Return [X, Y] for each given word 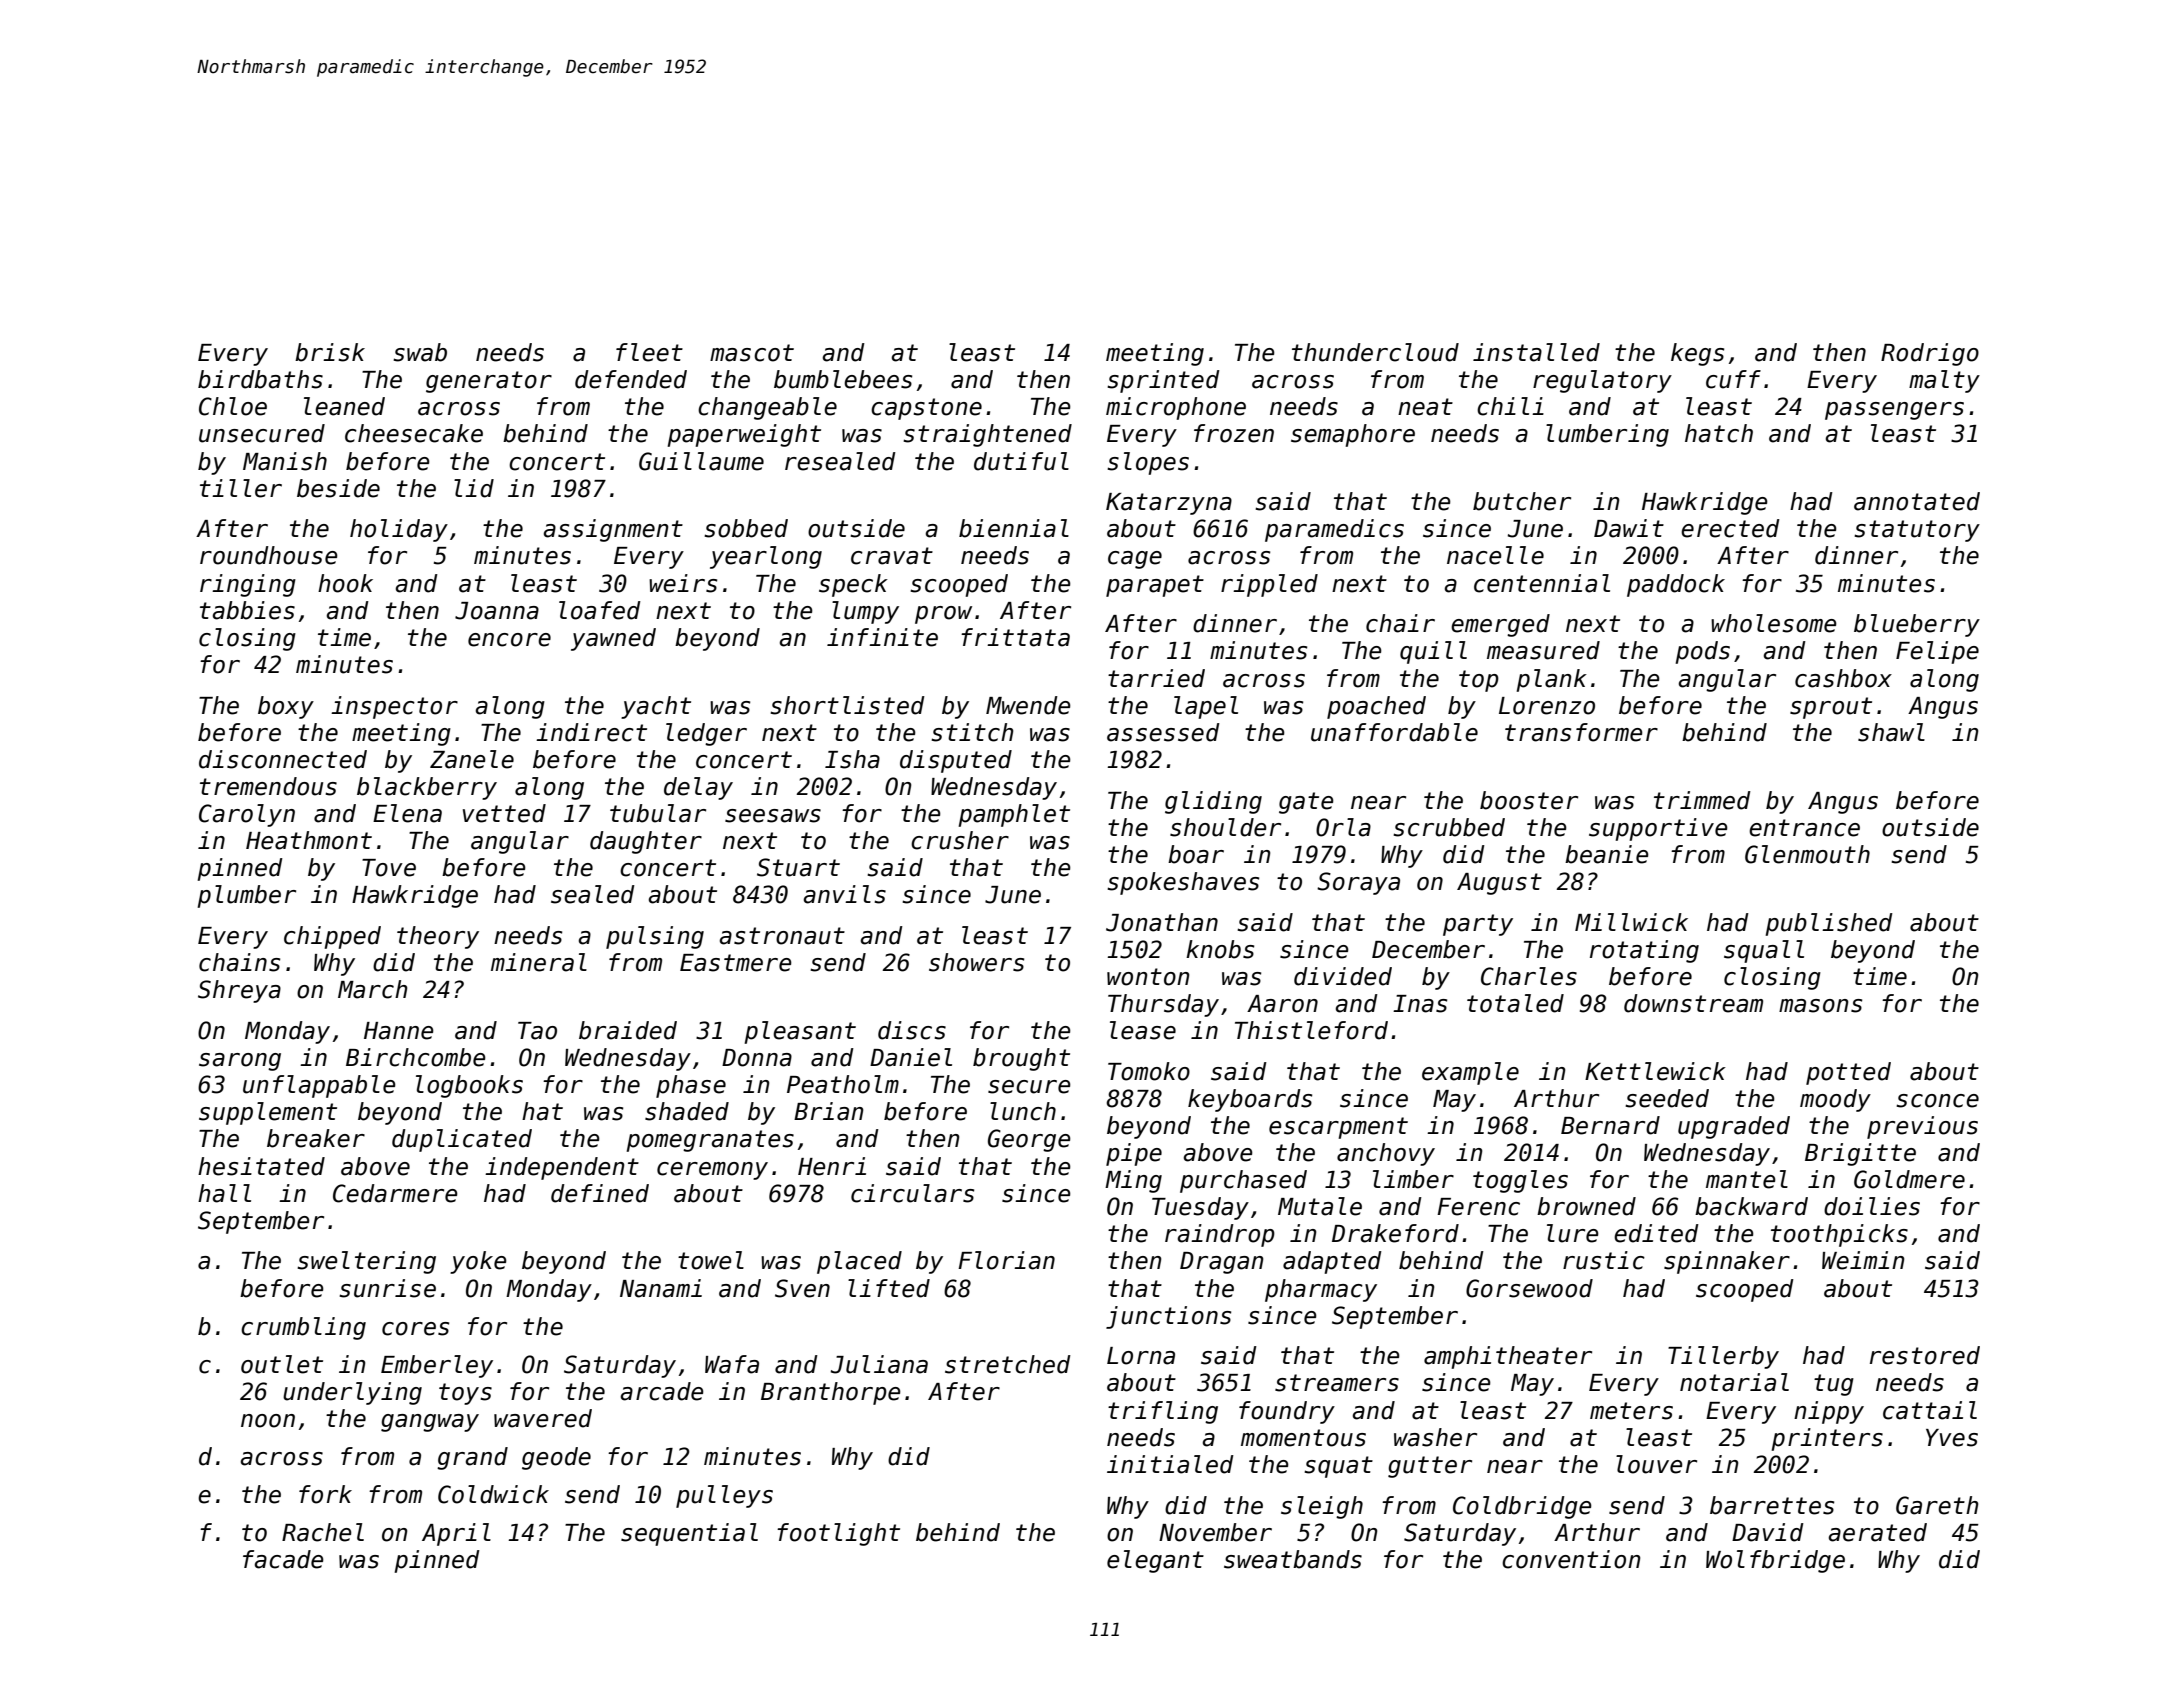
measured [1543, 650]
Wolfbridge [1775, 1561]
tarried [1156, 678]
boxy [286, 707]
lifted [889, 1288]
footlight [838, 1534]
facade [283, 1559]
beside [338, 488]
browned [1586, 1206]
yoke [478, 1262]
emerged [1500, 625]
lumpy [865, 612]
